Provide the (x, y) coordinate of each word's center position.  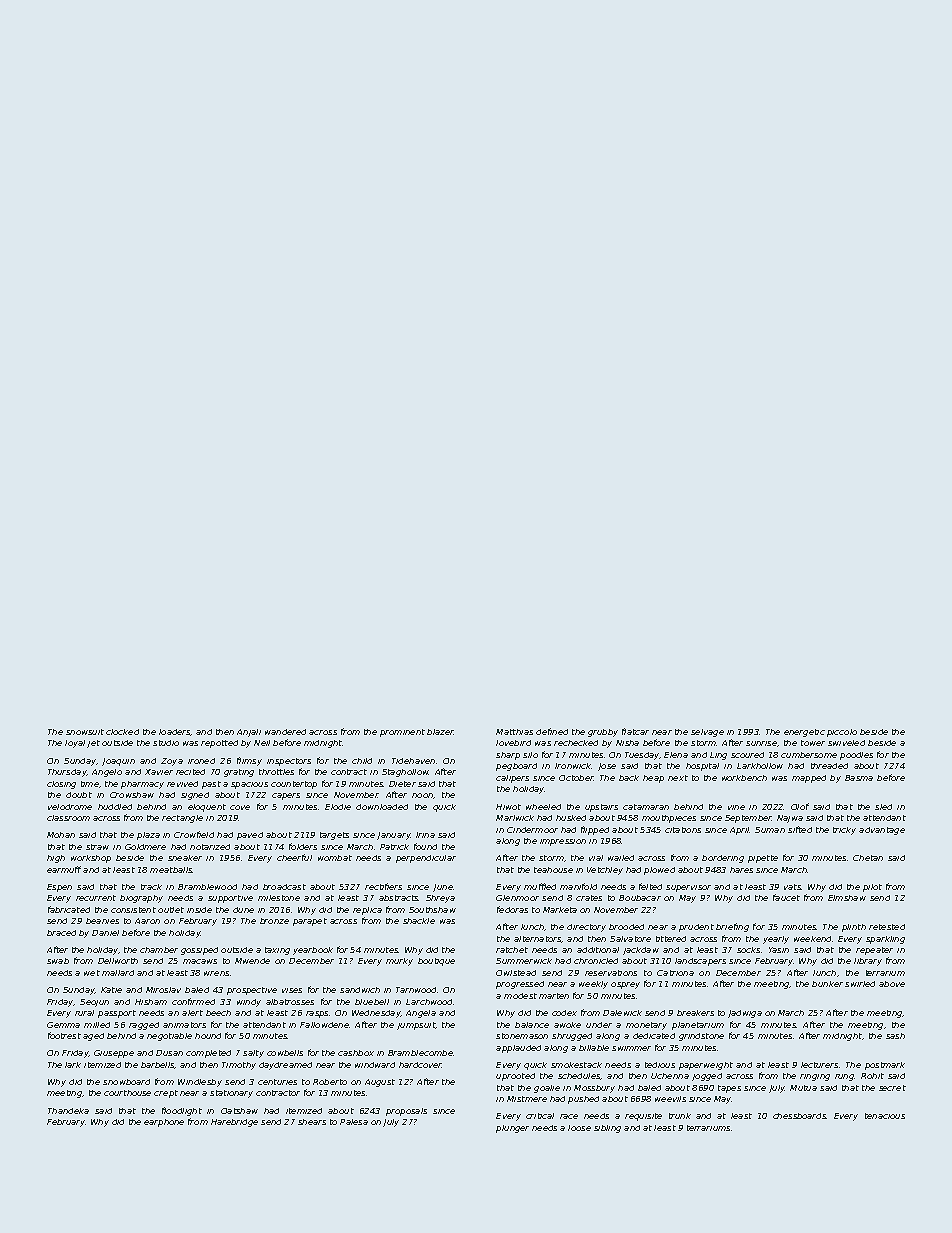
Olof (800, 806)
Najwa (790, 819)
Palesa (354, 1122)
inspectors (289, 762)
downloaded (382, 807)
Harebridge (234, 1123)
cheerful (294, 857)
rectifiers (383, 886)
